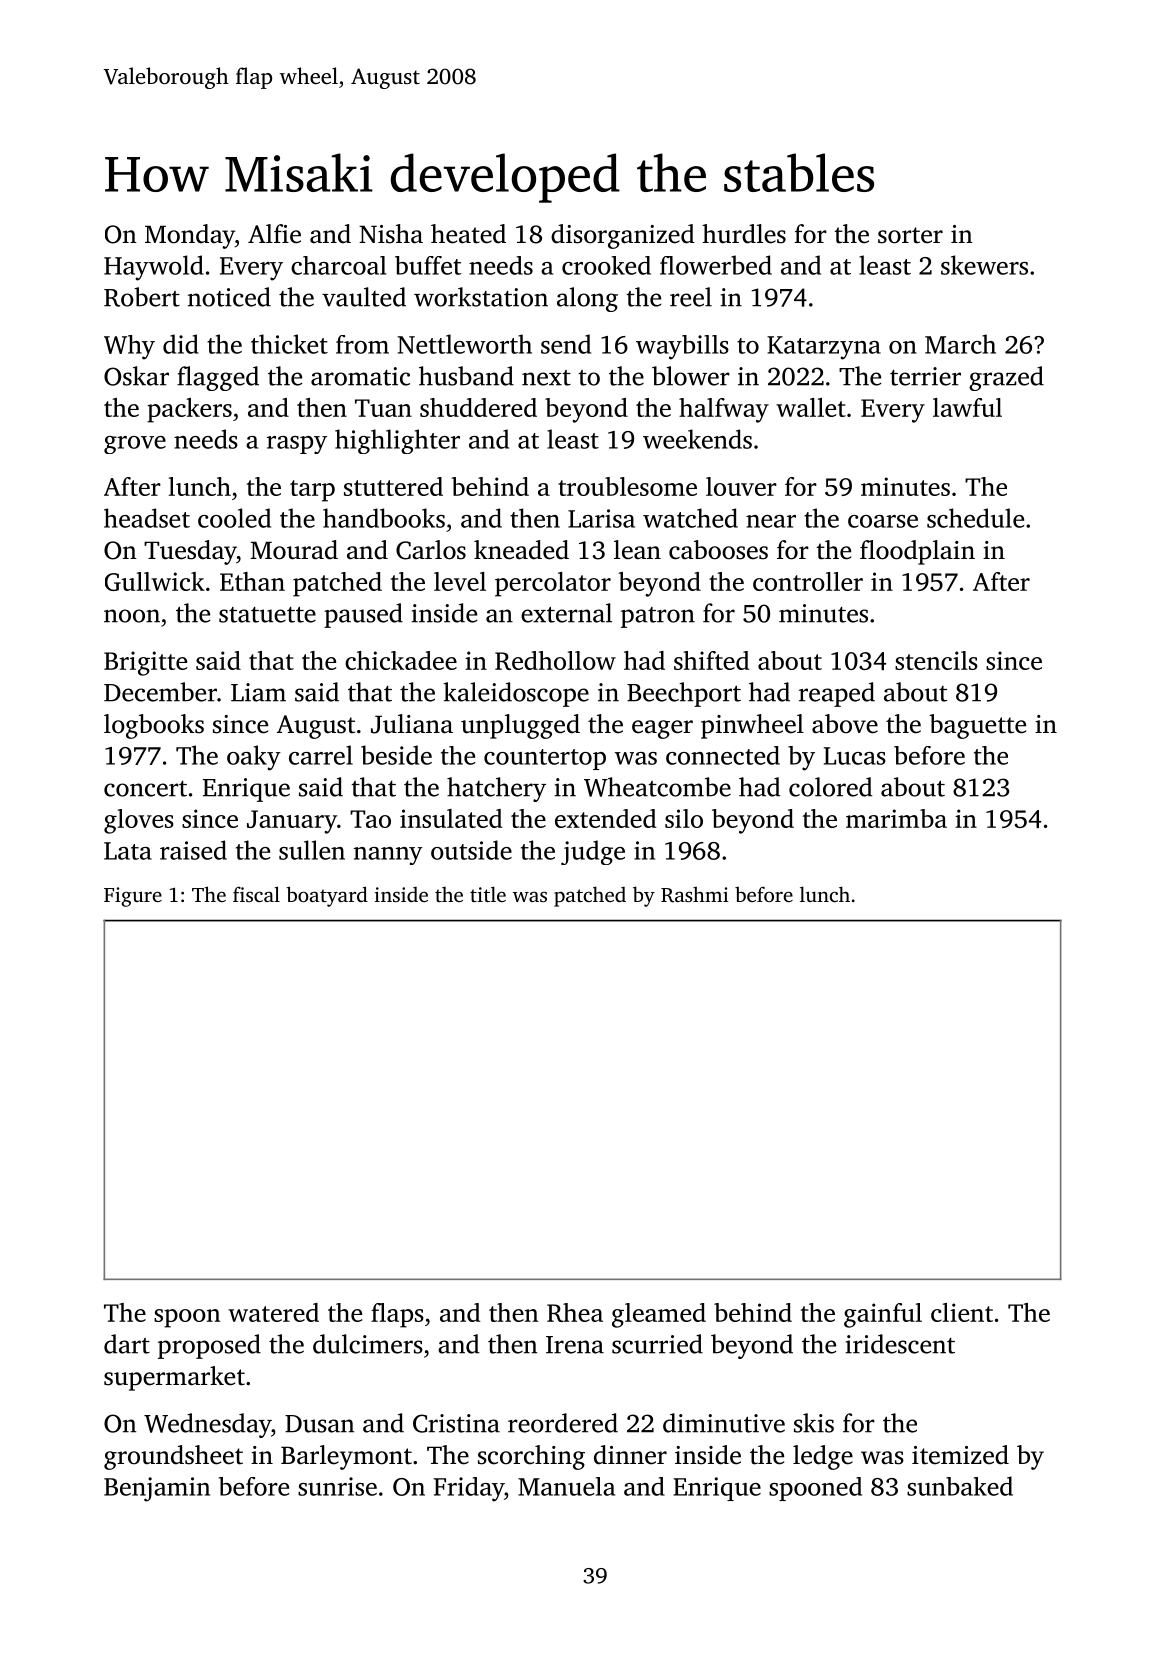 The height and width of the page is (1654, 1165). I want to click on heated, so click(468, 234).
